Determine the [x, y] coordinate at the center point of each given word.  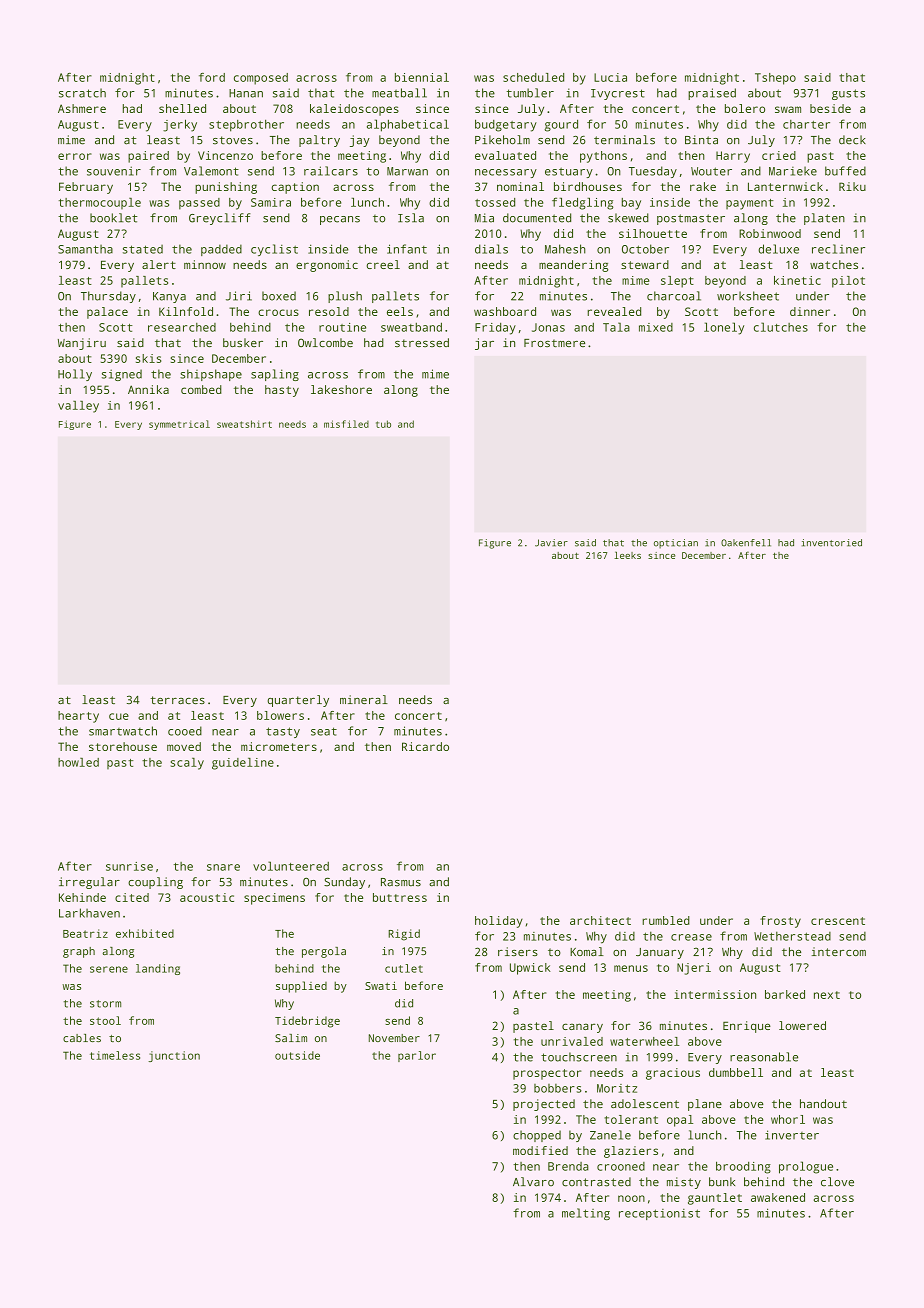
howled [78, 762]
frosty [780, 922]
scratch [82, 93]
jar [484, 344]
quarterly [298, 701]
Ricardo [425, 746]
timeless [115, 1055]
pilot [848, 282]
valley [78, 407]
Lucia [610, 77]
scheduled [533, 77]
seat [324, 731]
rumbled [666, 920]
